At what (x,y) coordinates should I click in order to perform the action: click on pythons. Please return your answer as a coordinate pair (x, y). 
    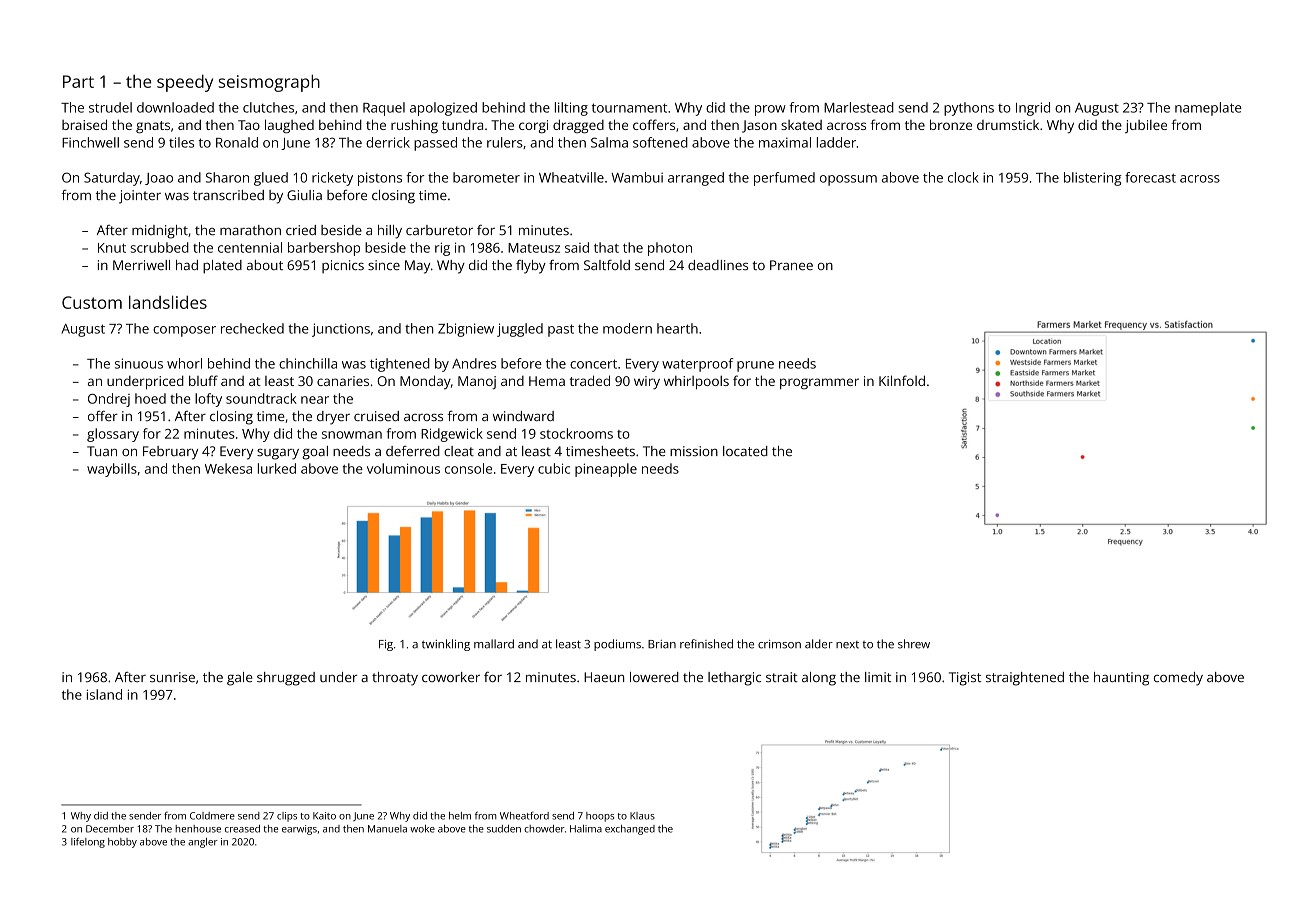
    Looking at the image, I should click on (969, 109).
